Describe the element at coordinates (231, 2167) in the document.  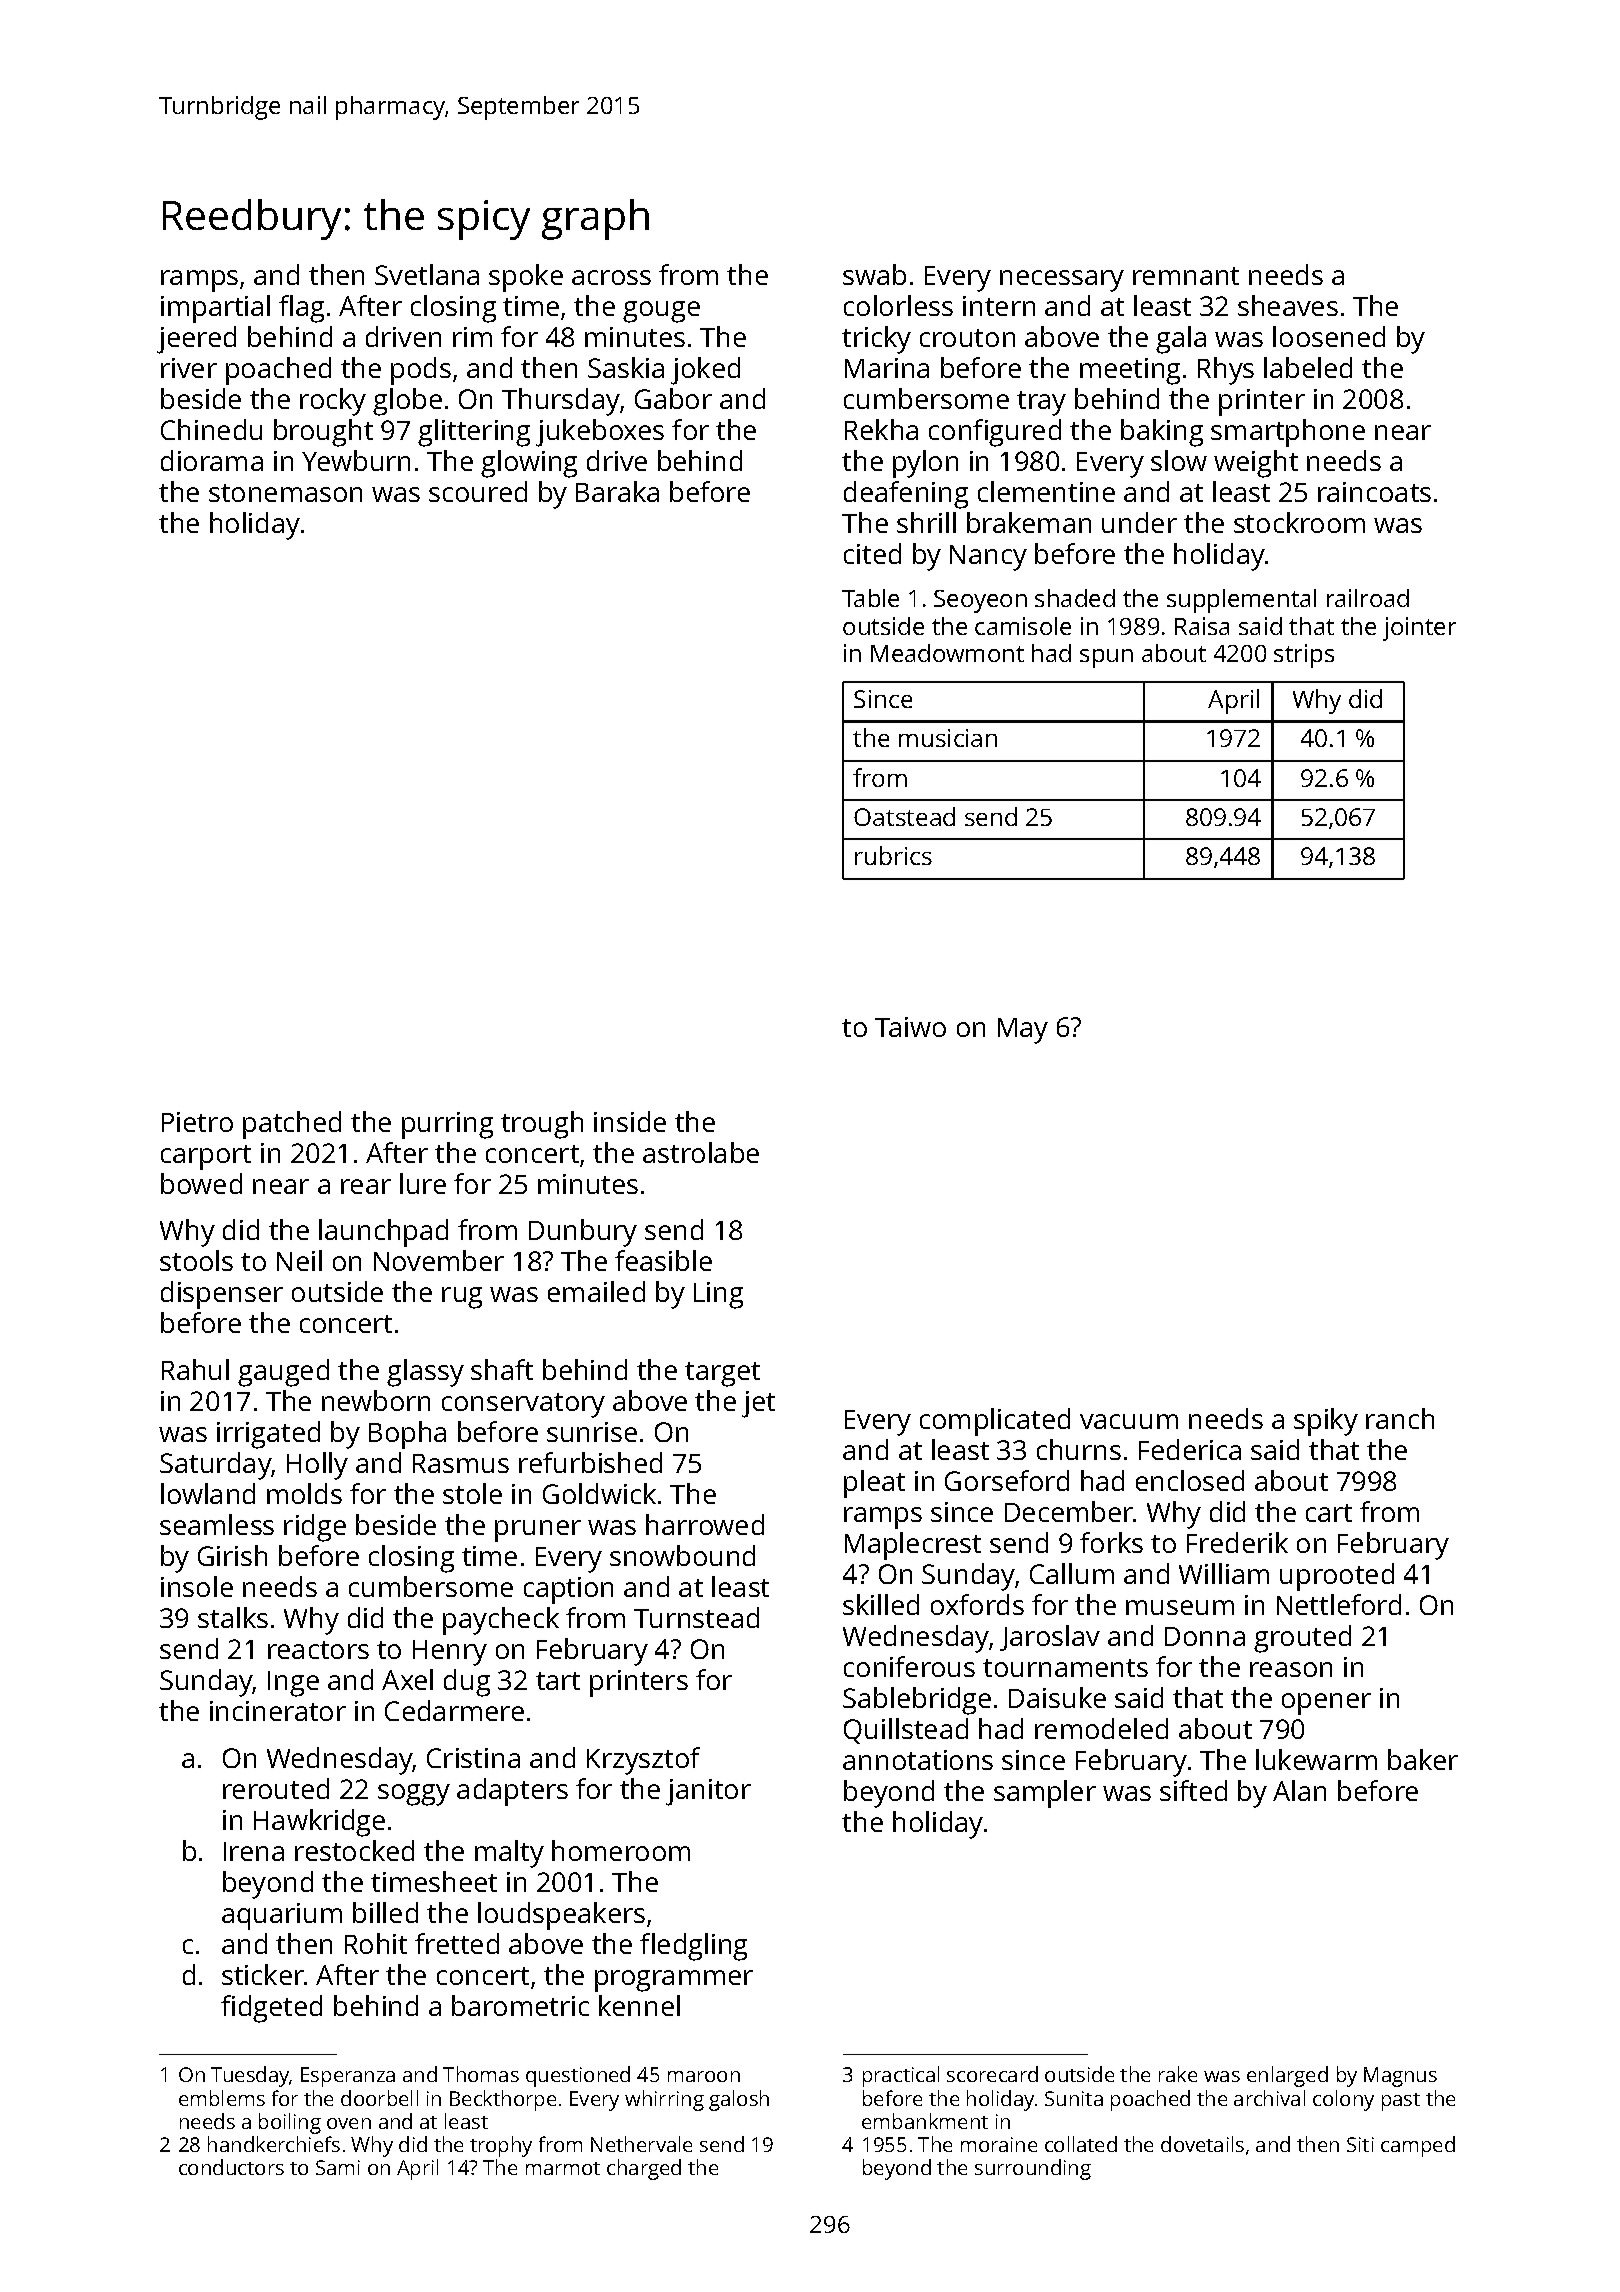
I see `conductors` at that location.
